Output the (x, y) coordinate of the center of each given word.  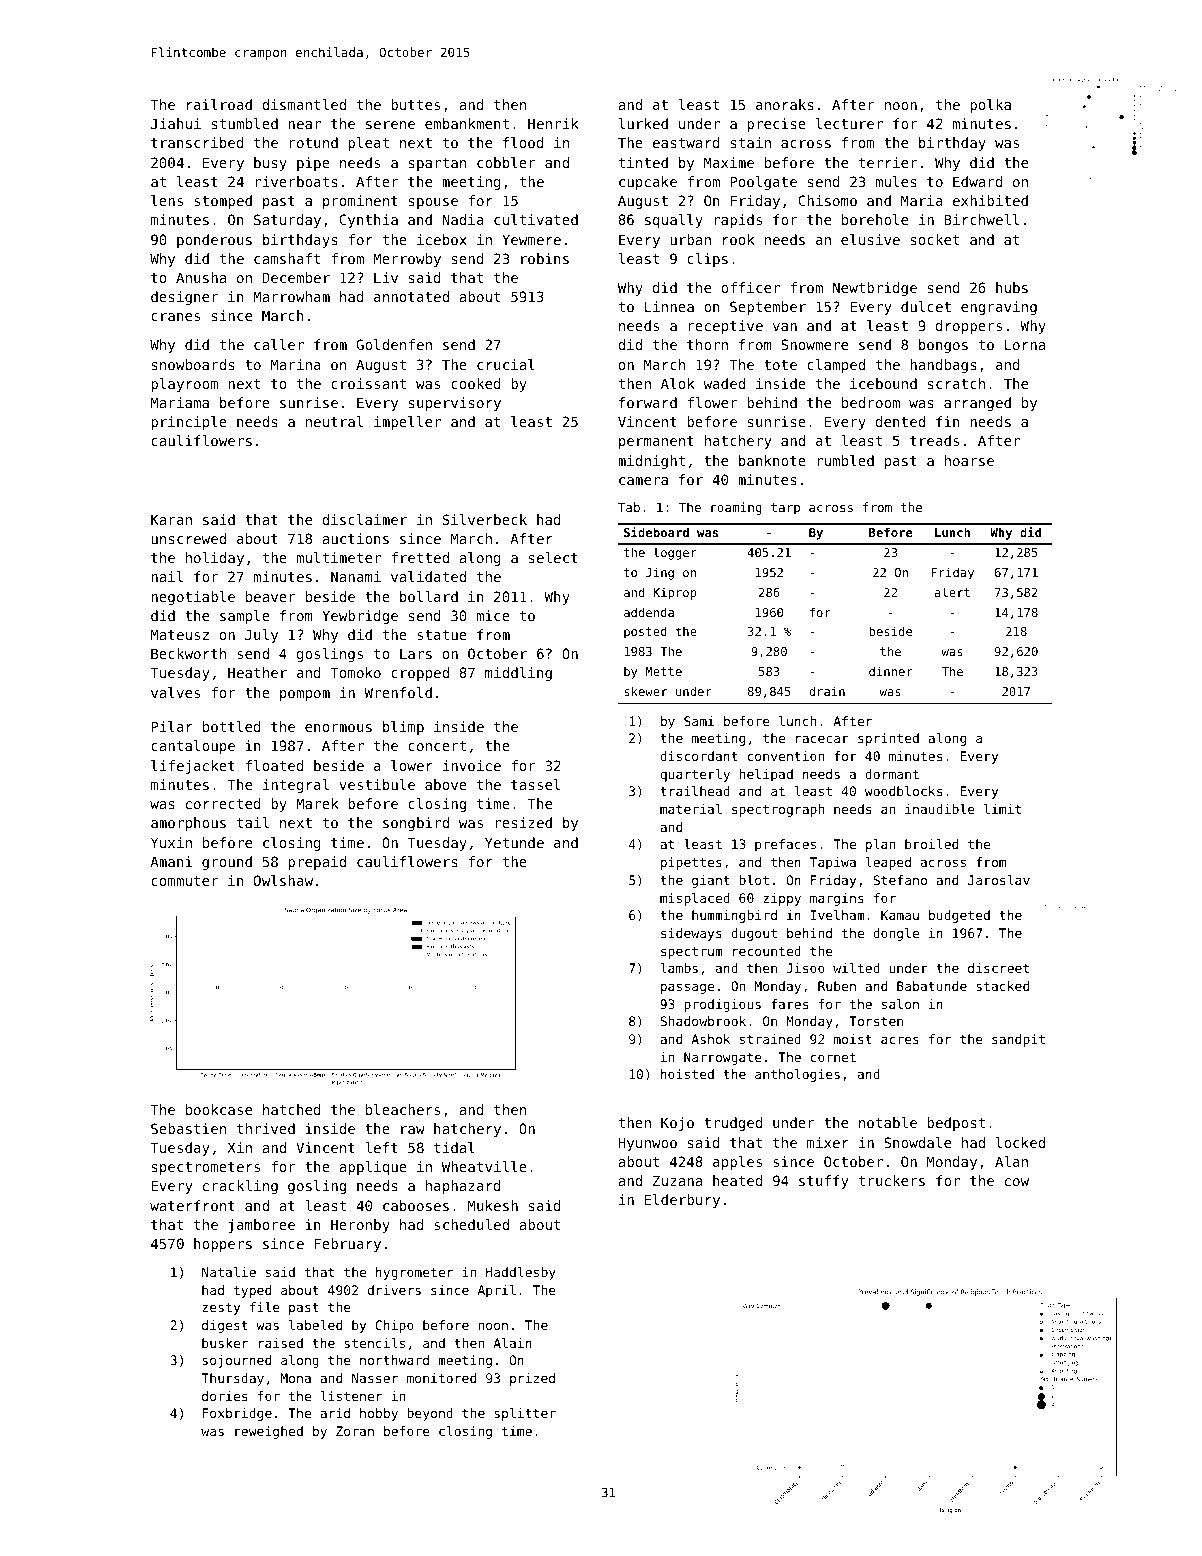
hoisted (687, 1074)
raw (413, 1130)
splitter (525, 1414)
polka (990, 106)
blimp (403, 728)
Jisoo (805, 968)
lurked (643, 123)
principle (189, 423)
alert (952, 592)
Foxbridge (237, 1414)
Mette (664, 671)
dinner (890, 671)
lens (167, 200)
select (553, 557)
